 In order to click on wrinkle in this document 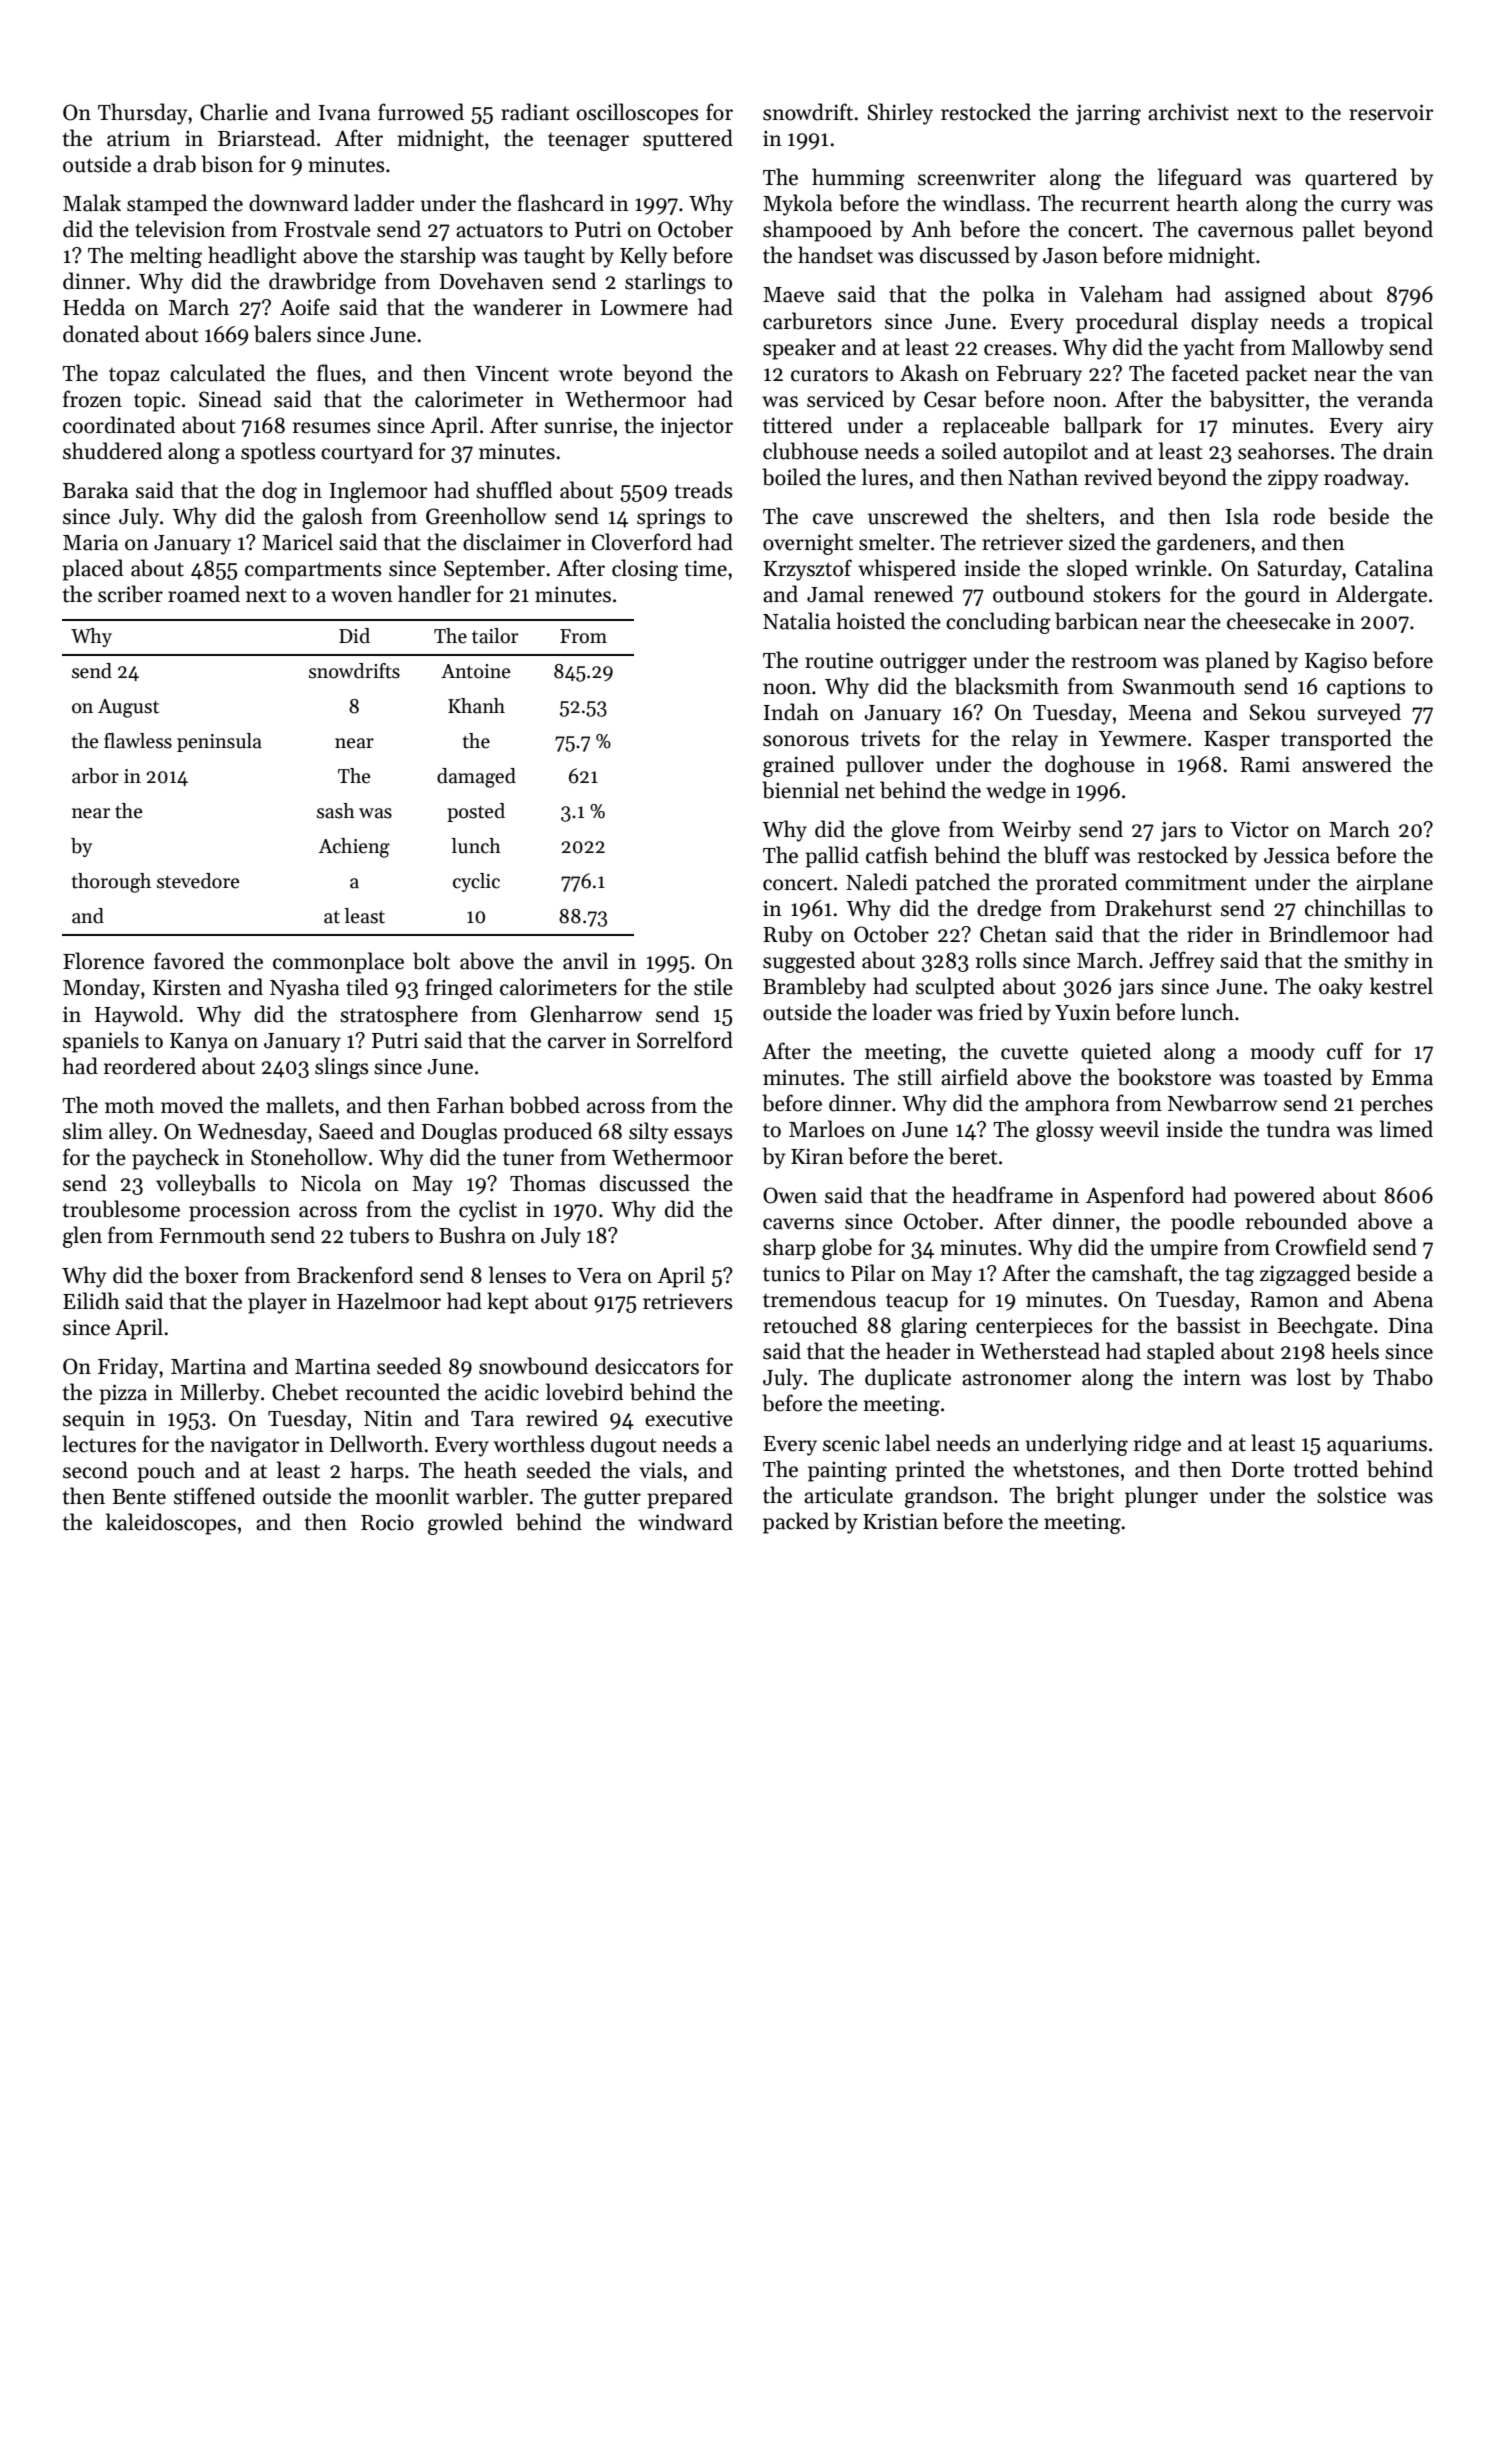, I will do `click(1171, 568)`.
